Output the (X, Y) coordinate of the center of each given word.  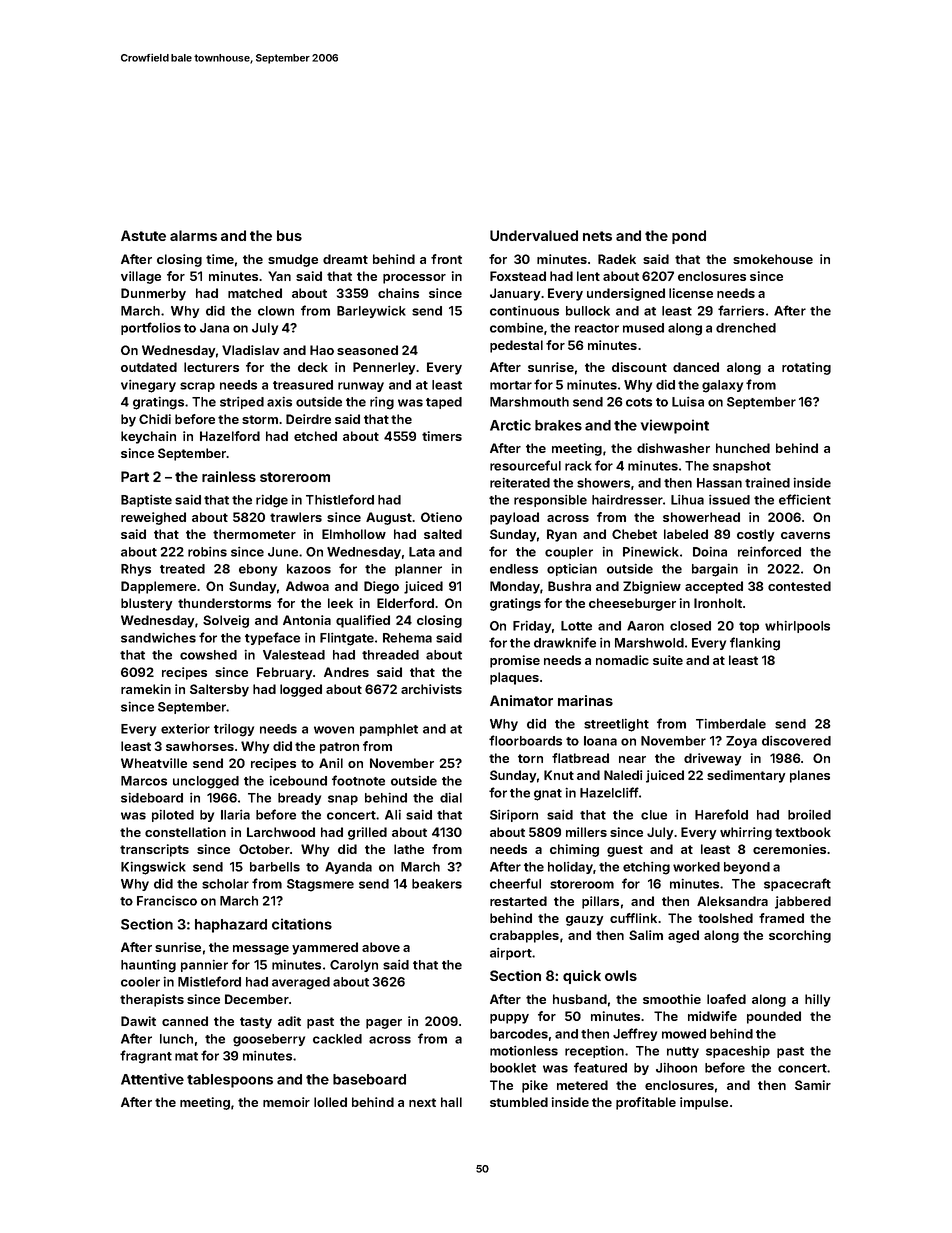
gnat (548, 795)
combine (516, 328)
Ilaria (235, 815)
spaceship (738, 1052)
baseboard (369, 1079)
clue (654, 815)
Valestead (294, 655)
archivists (431, 689)
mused (643, 328)
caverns (805, 535)
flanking (755, 644)
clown (276, 311)
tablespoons (230, 1081)
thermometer (254, 534)
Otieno (441, 517)
